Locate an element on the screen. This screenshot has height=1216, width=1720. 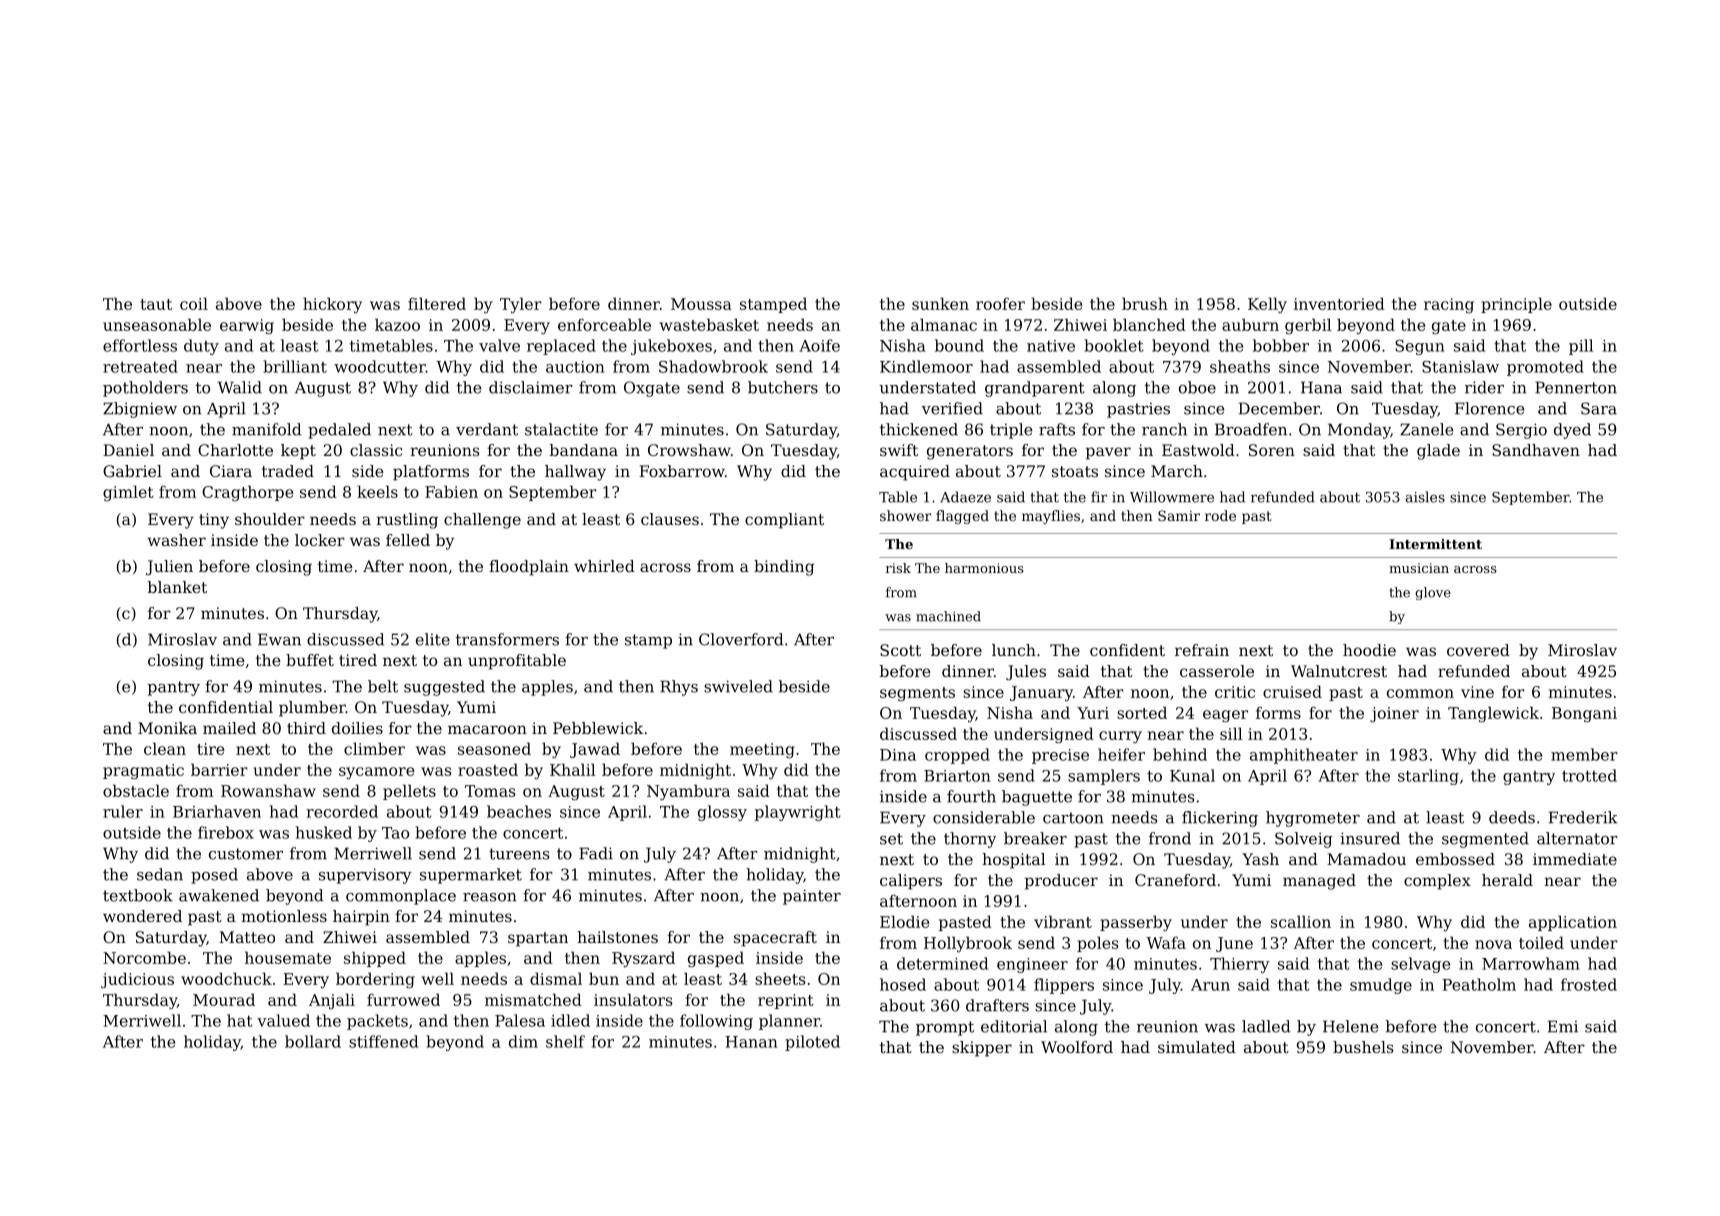
bushels is located at coordinates (1363, 1047).
